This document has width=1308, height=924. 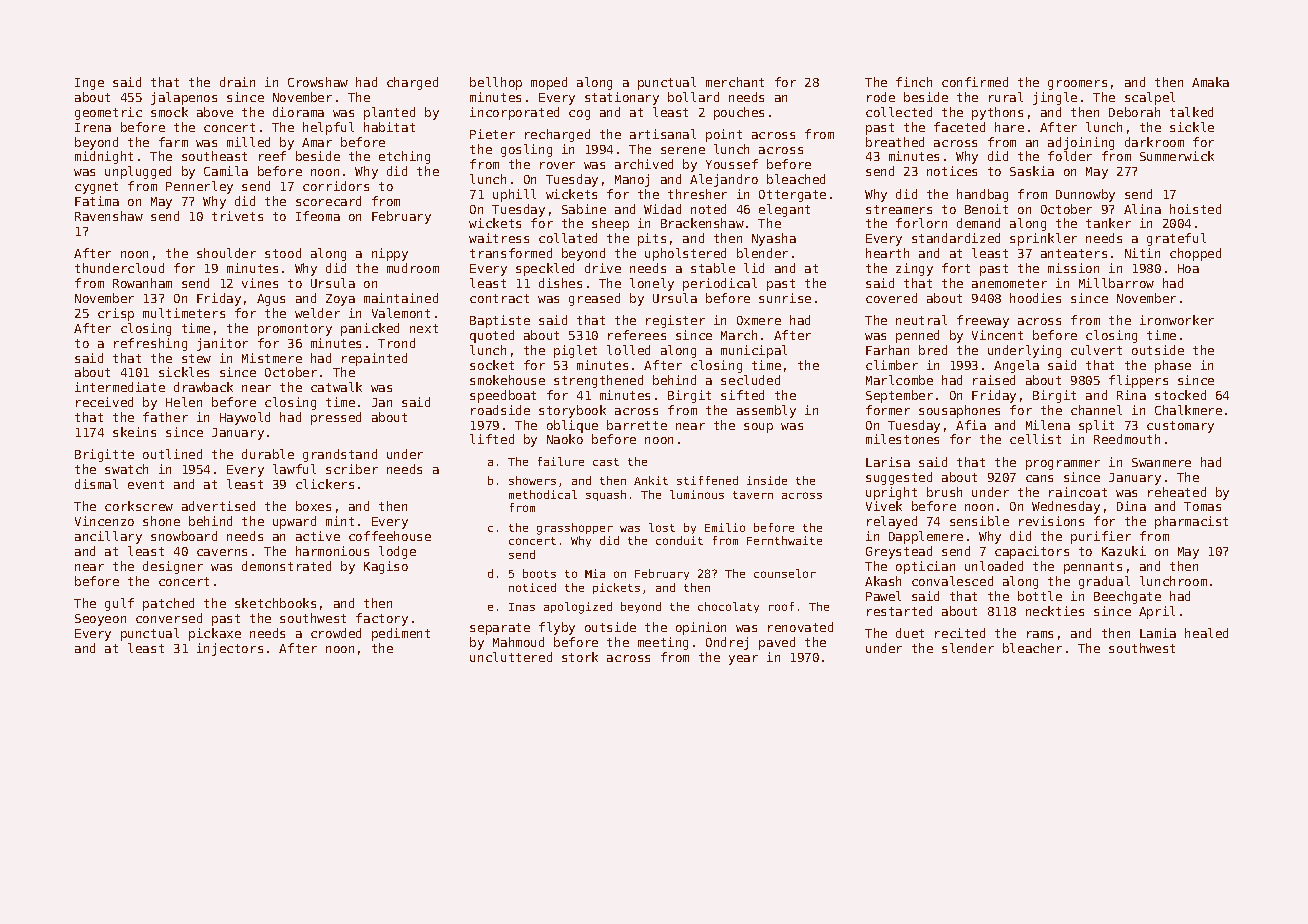 I want to click on notices, so click(x=952, y=171).
